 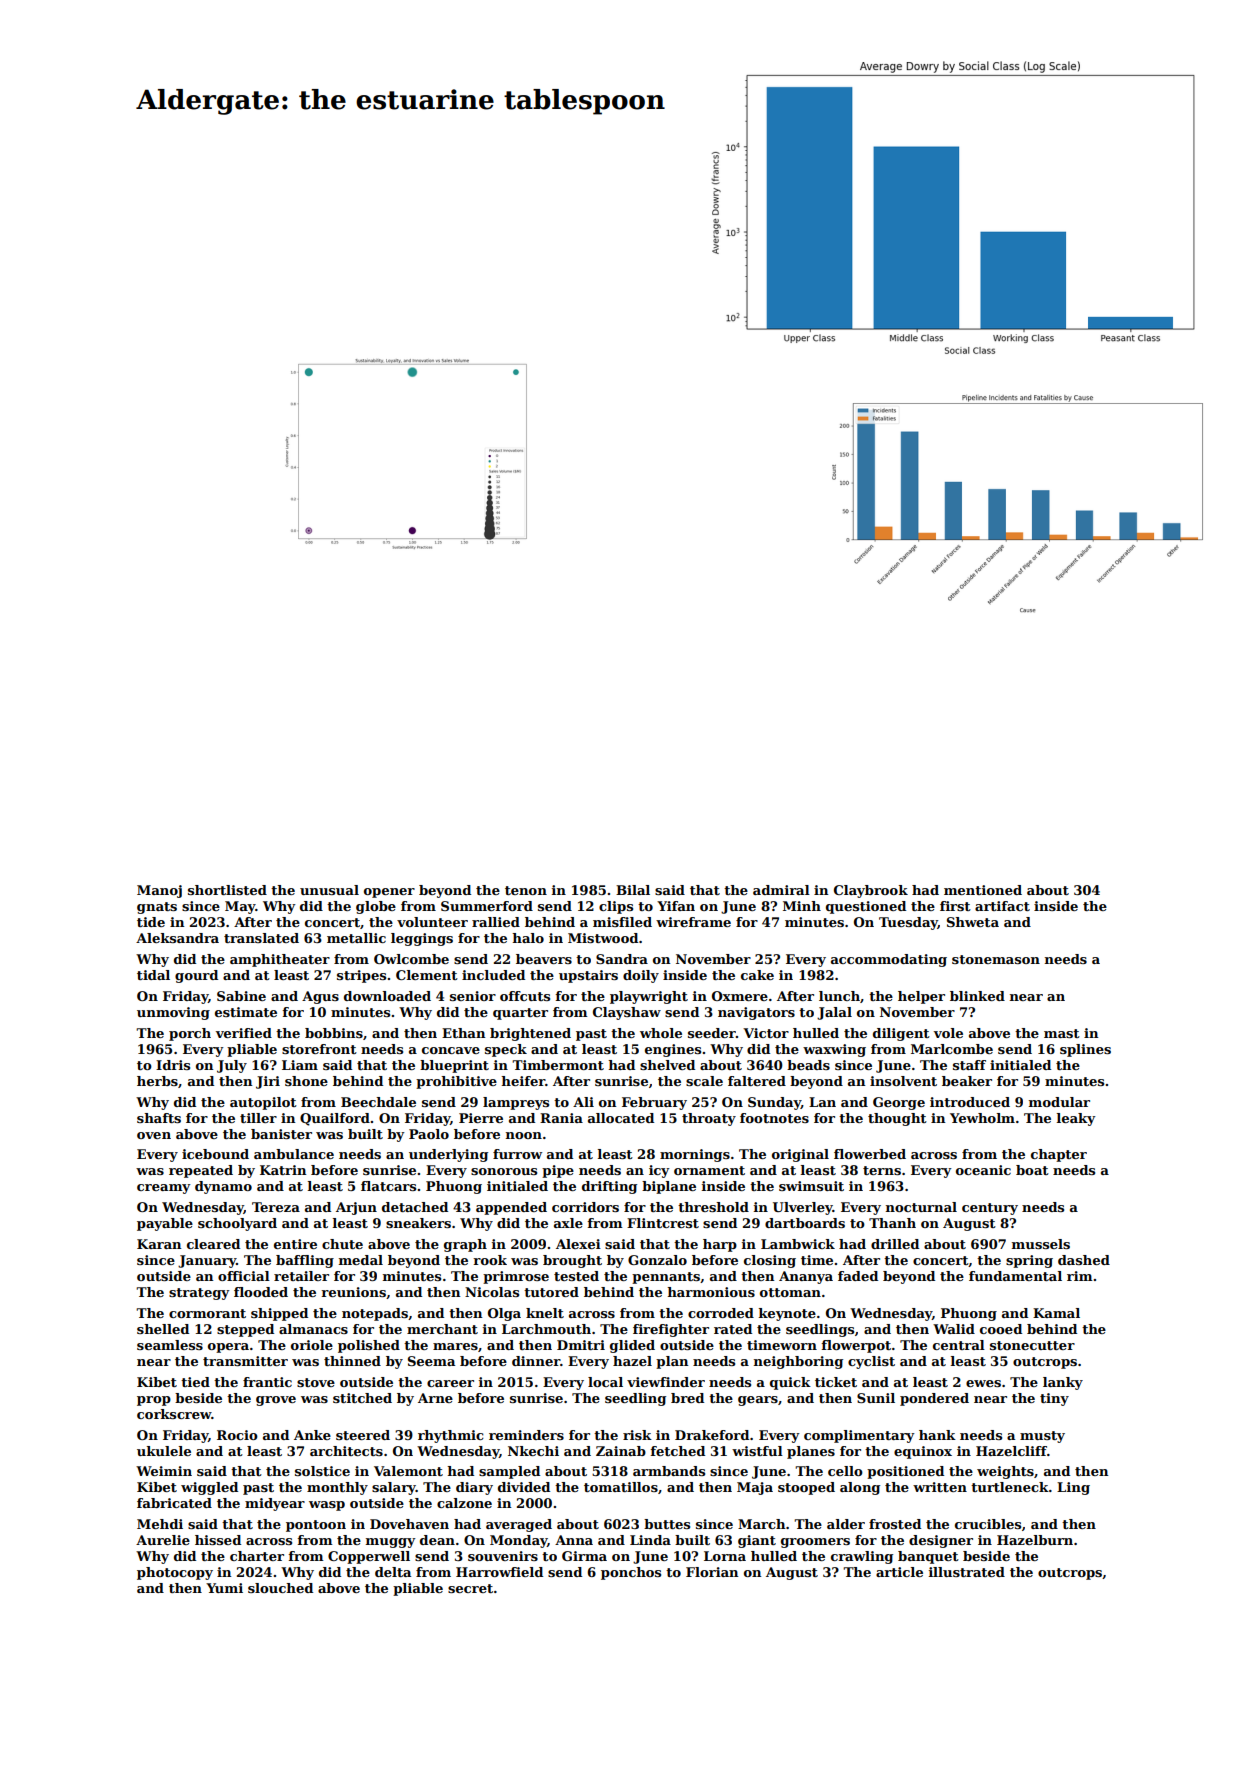 What do you see at coordinates (464, 1503) in the document?
I see `calzone` at bounding box center [464, 1503].
